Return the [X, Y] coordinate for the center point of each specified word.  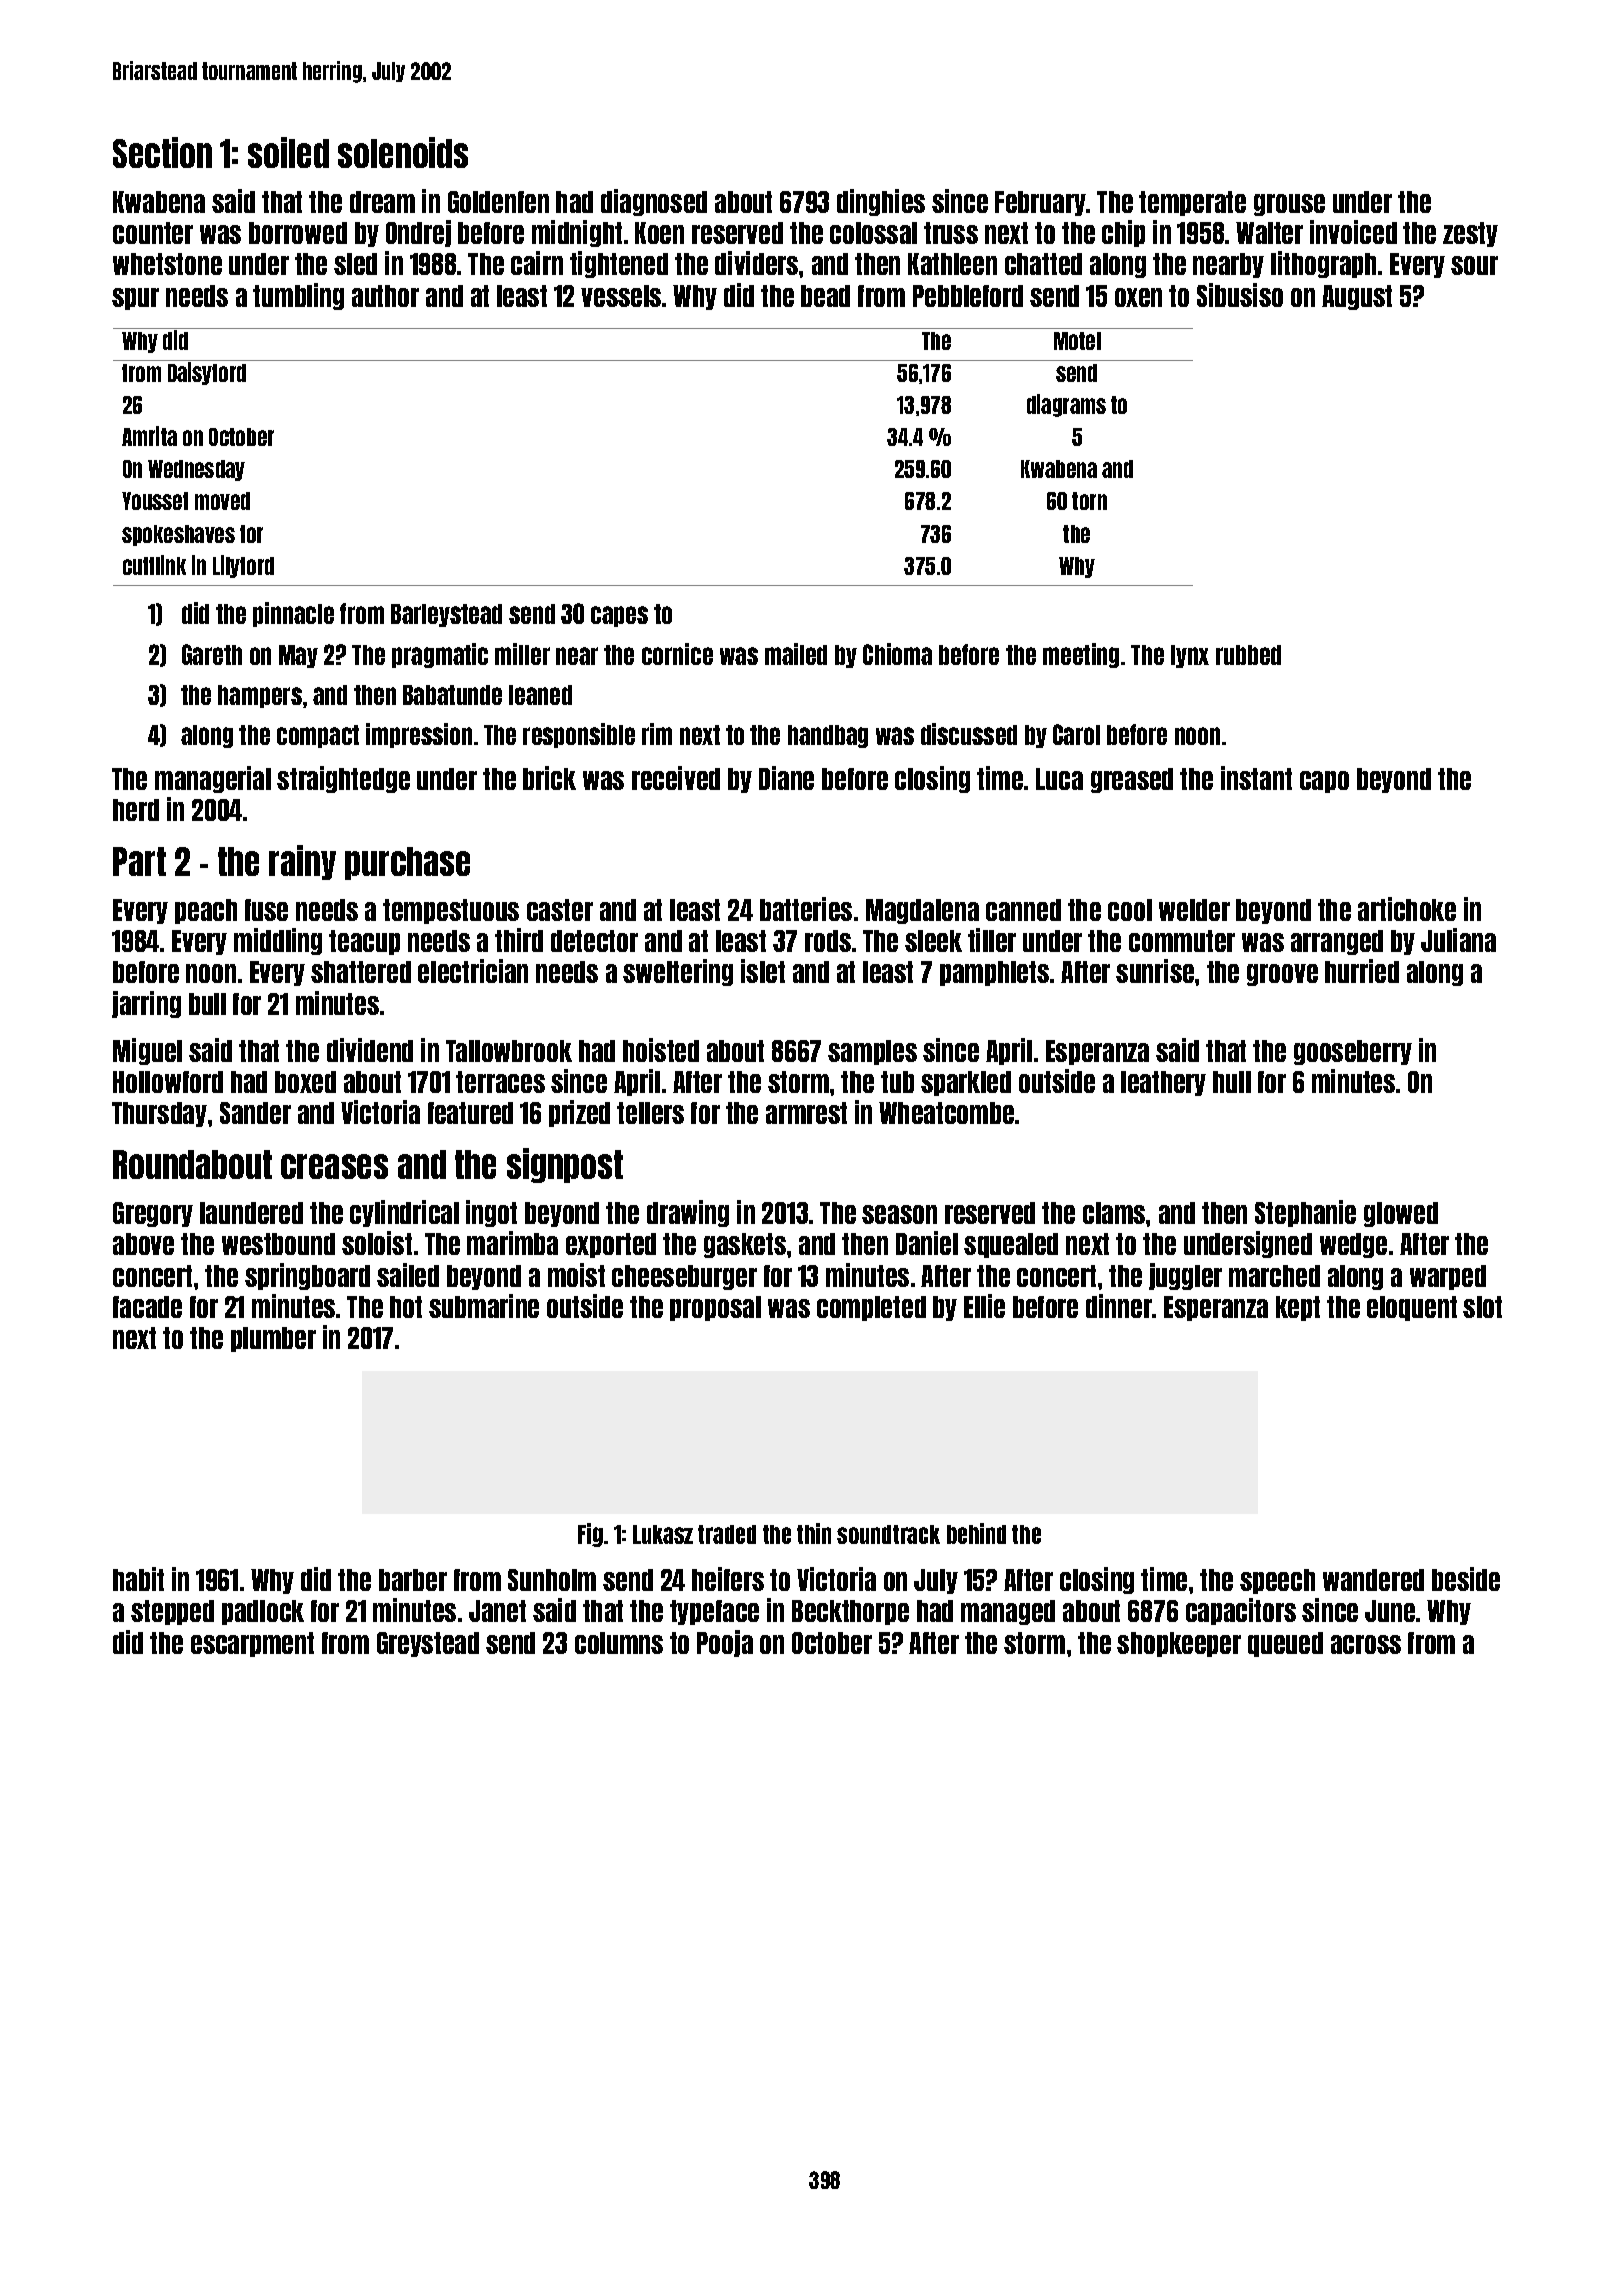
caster [560, 910]
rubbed [1248, 655]
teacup [364, 942]
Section [162, 152]
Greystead [428, 1644]
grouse [1289, 205]
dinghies [881, 202]
